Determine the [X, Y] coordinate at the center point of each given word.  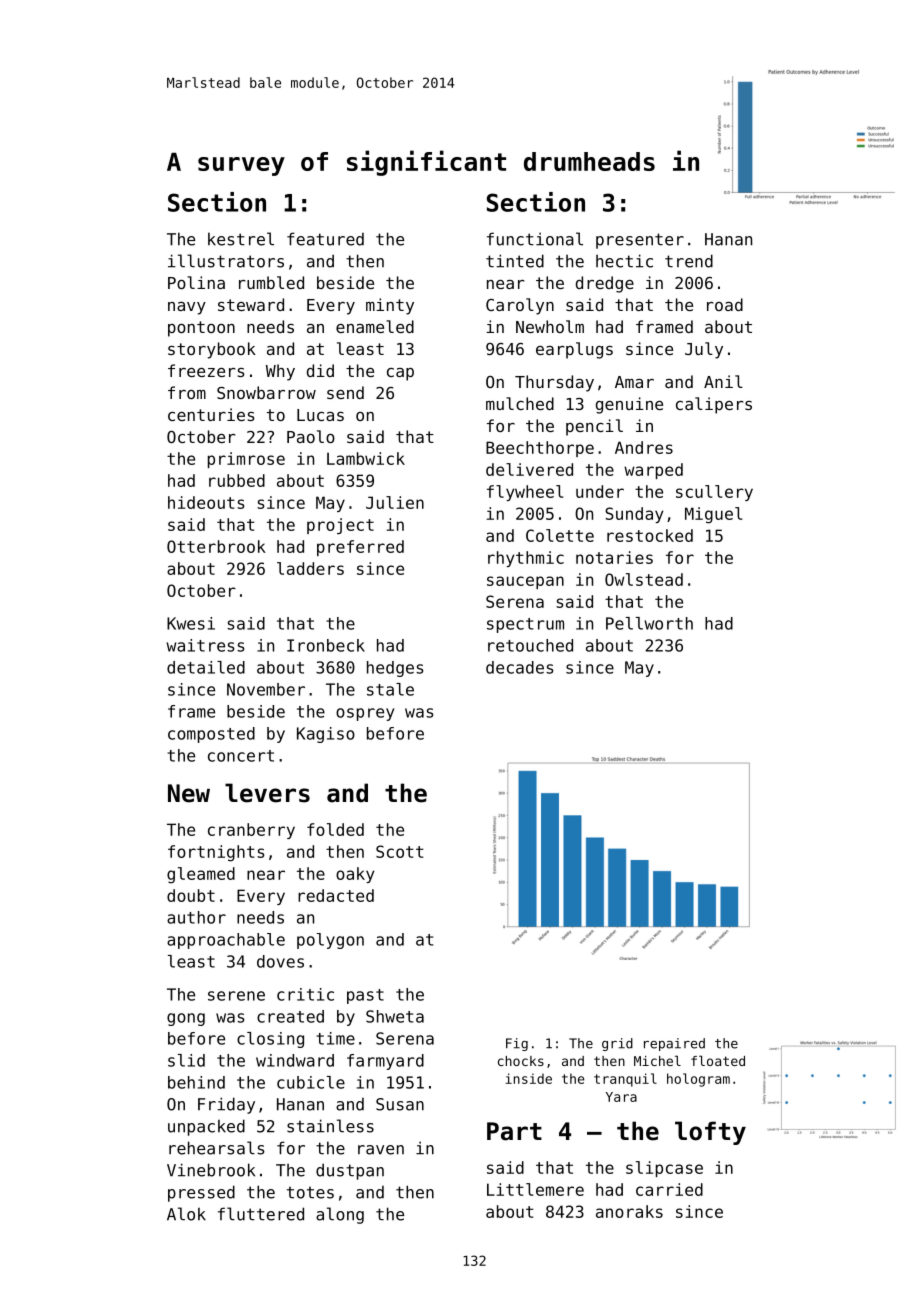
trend [689, 261]
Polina [196, 282]
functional [535, 239]
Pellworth [649, 623]
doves [280, 961]
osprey [365, 714]
